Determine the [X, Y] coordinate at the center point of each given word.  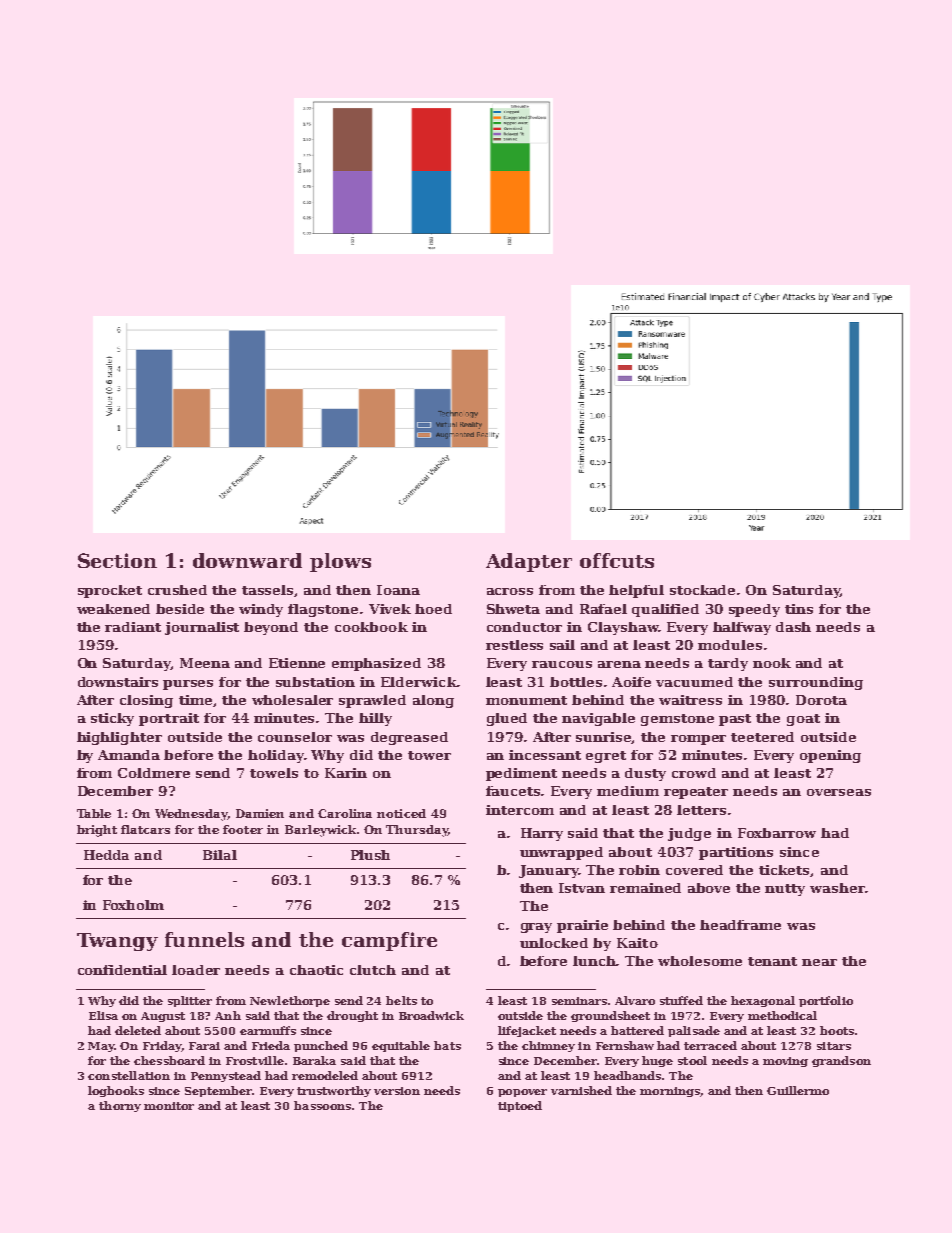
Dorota [821, 700]
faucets [514, 791]
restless [514, 645]
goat [803, 720]
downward [247, 560]
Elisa [103, 1015]
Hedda [106, 855]
